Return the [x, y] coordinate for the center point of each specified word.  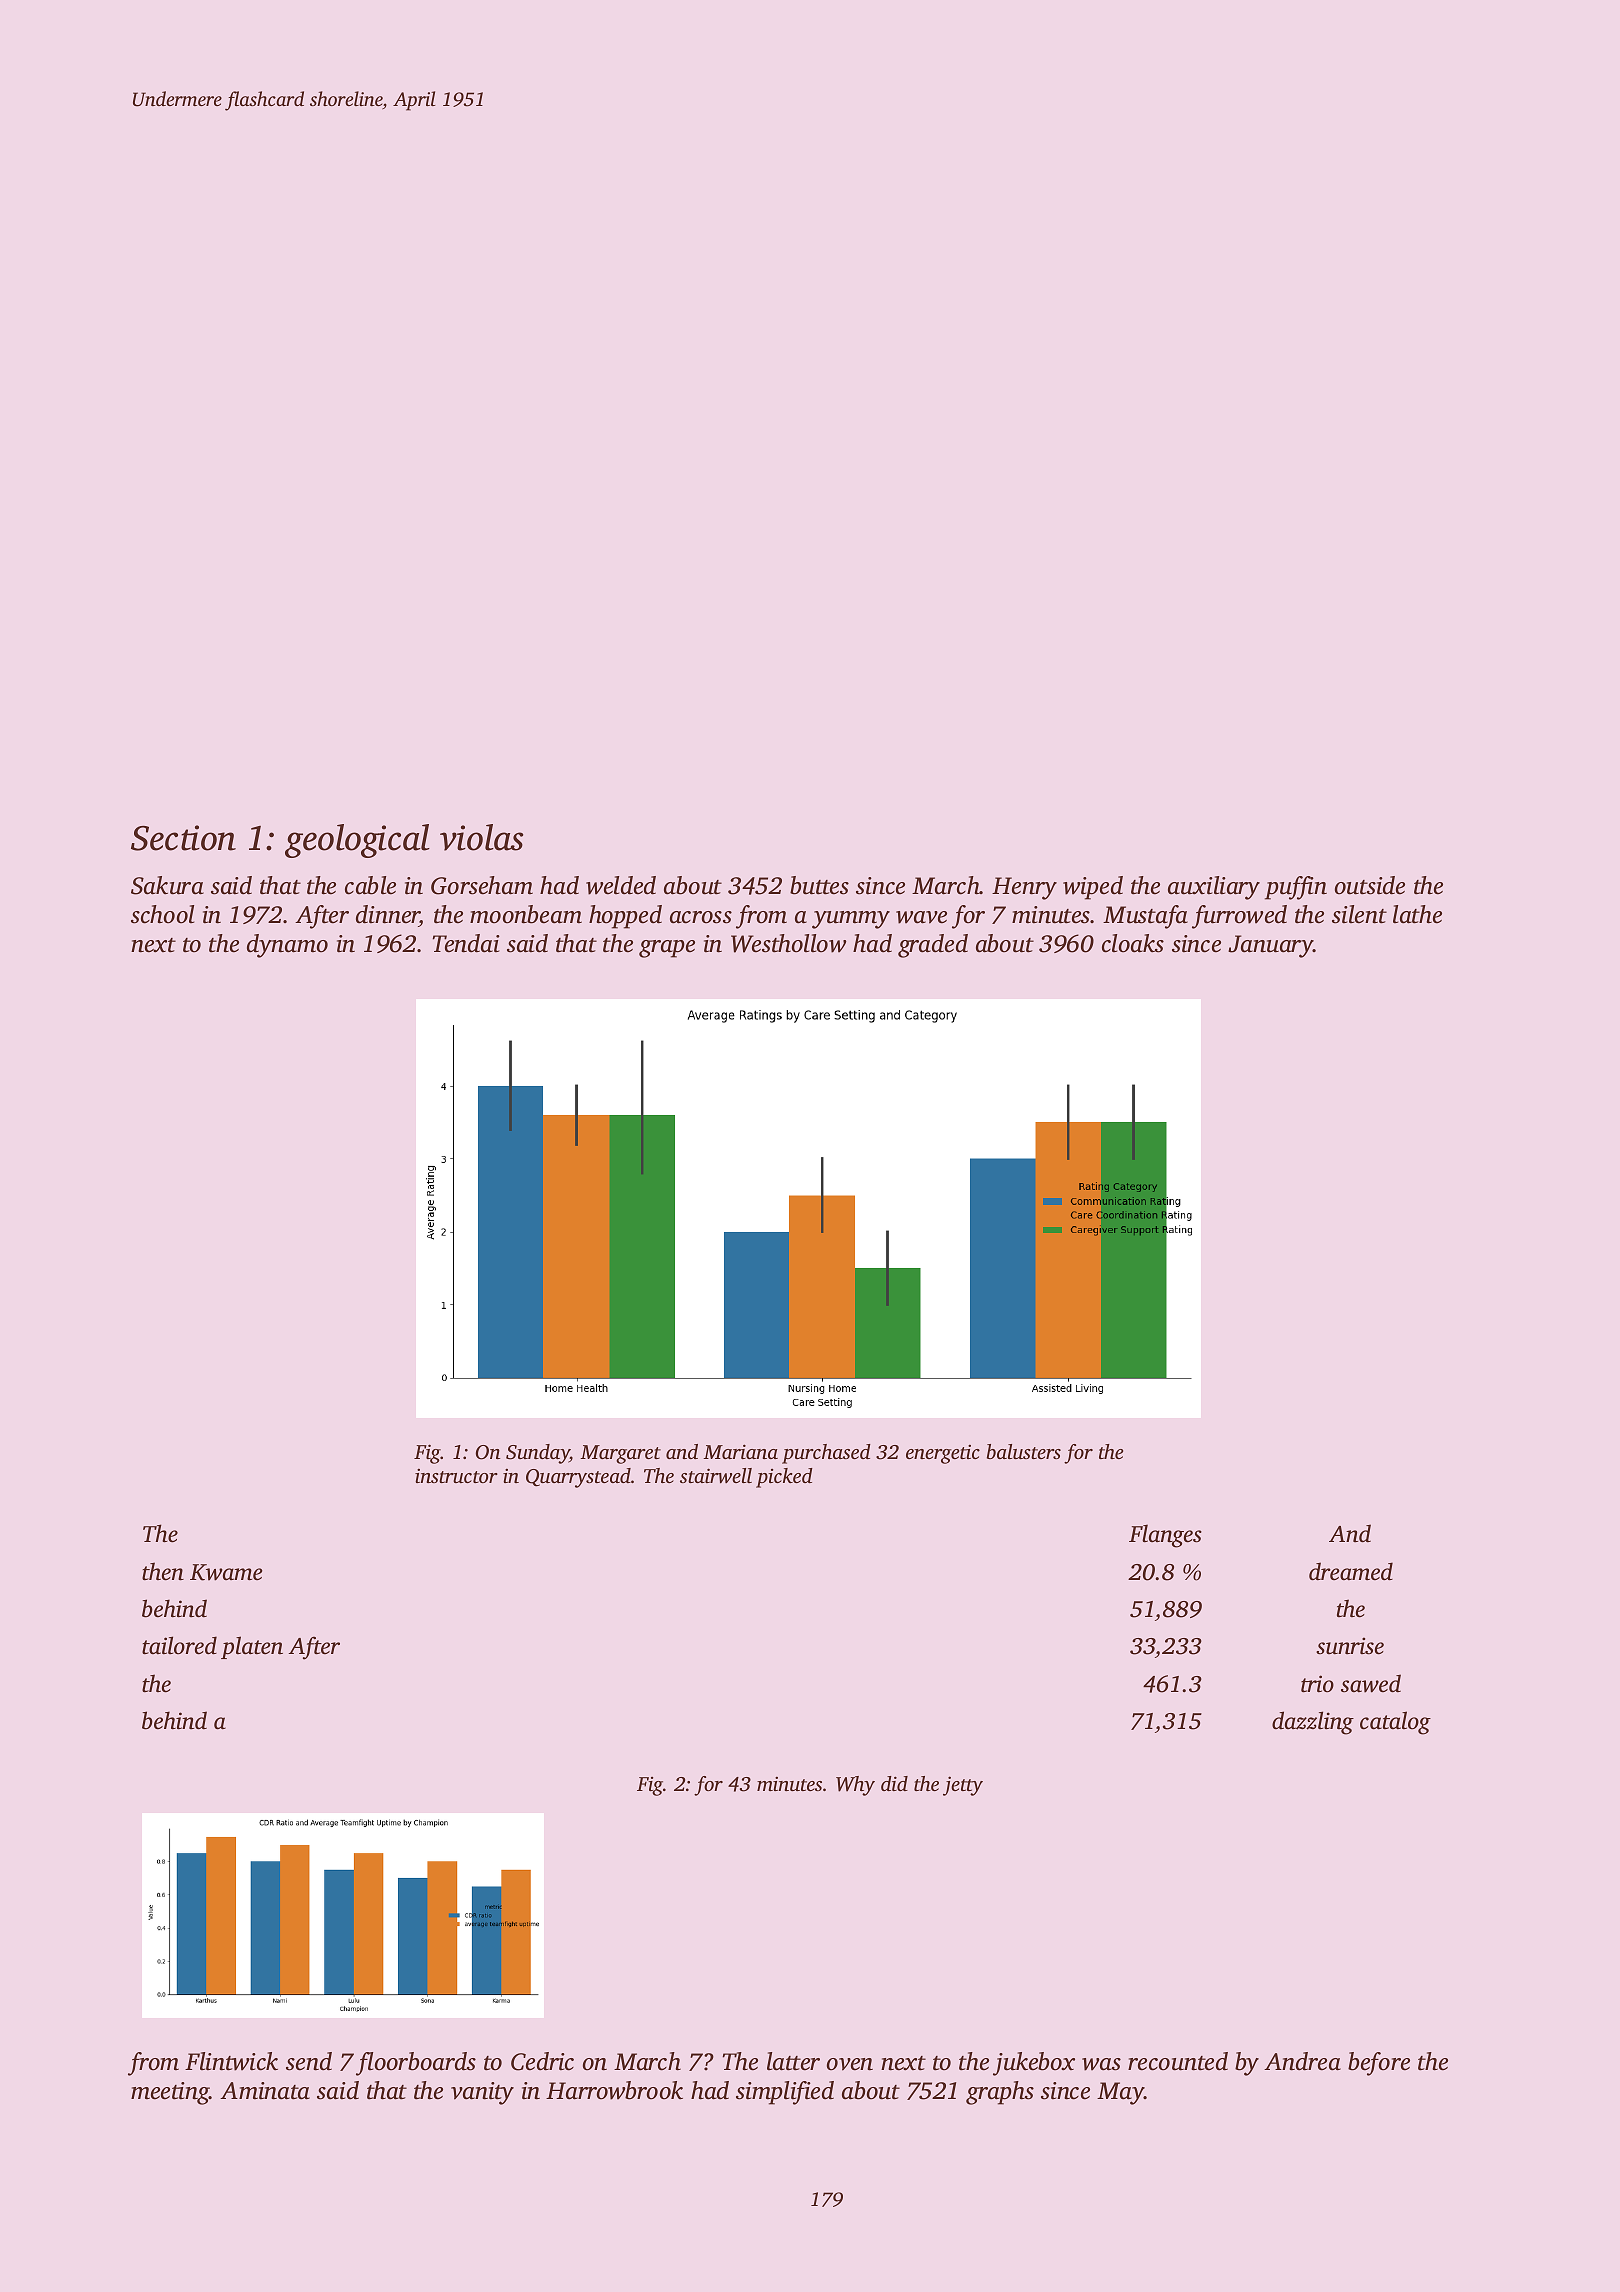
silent [1359, 914]
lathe [1417, 914]
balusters [1024, 1451]
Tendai [466, 943]
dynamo [287, 946]
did [894, 1783]
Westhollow [789, 943]
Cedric [542, 2061]
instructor [456, 1476]
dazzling [1313, 1723]
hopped [625, 917]
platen [252, 1647]
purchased [826, 1454]
